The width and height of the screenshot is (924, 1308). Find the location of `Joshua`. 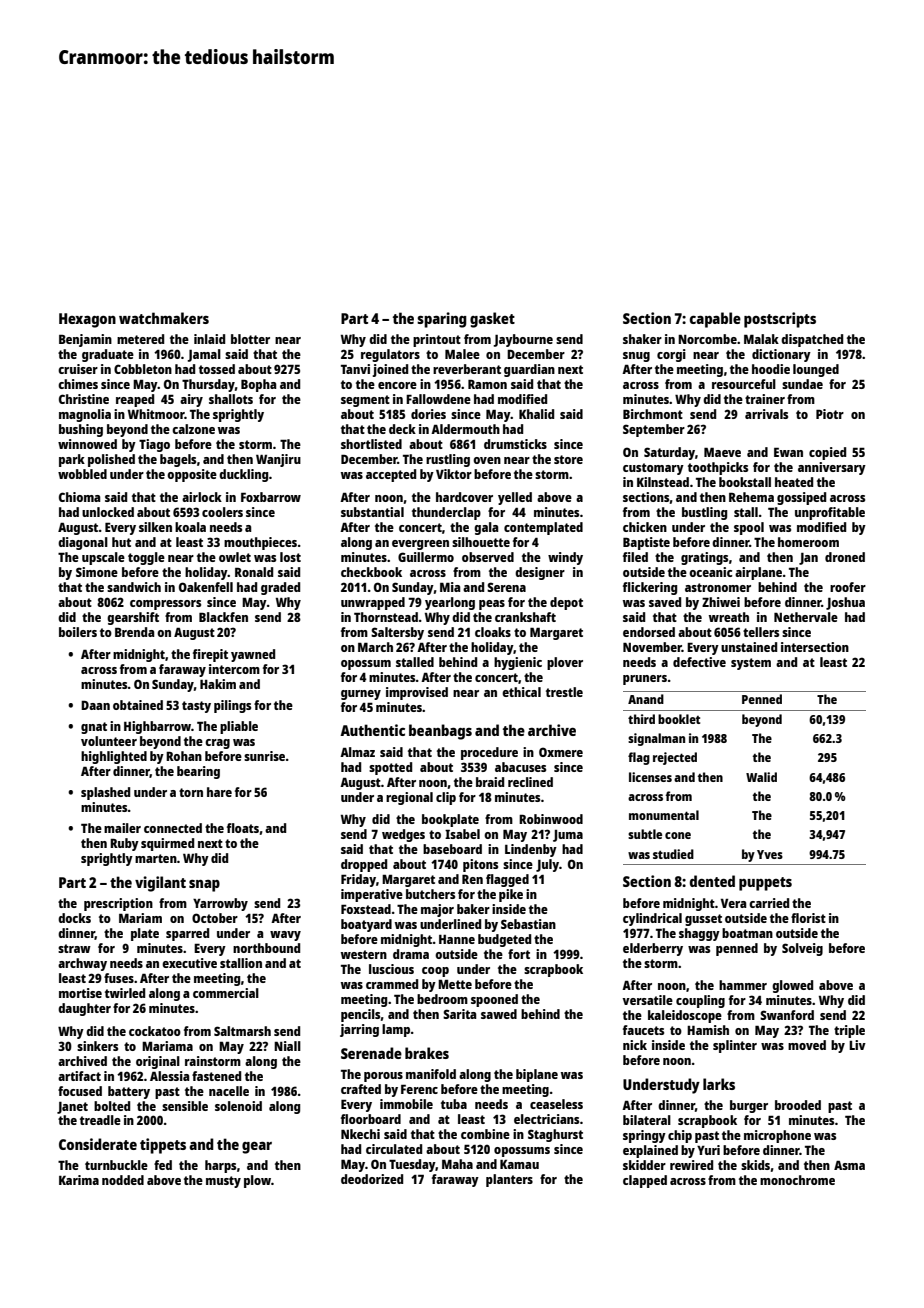

Joshua is located at coordinates (845, 603).
